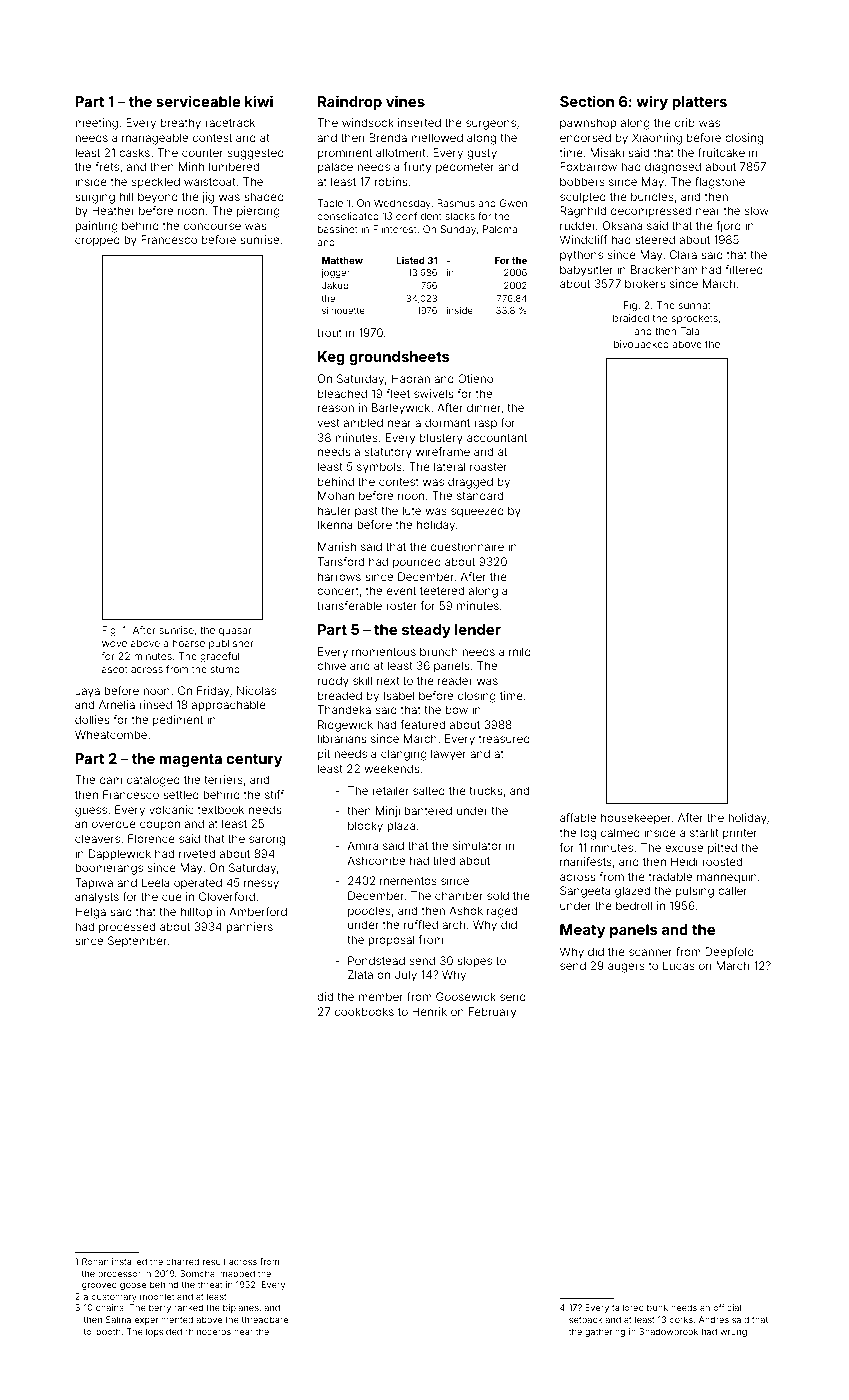  I want to click on serviceable, so click(198, 101).
